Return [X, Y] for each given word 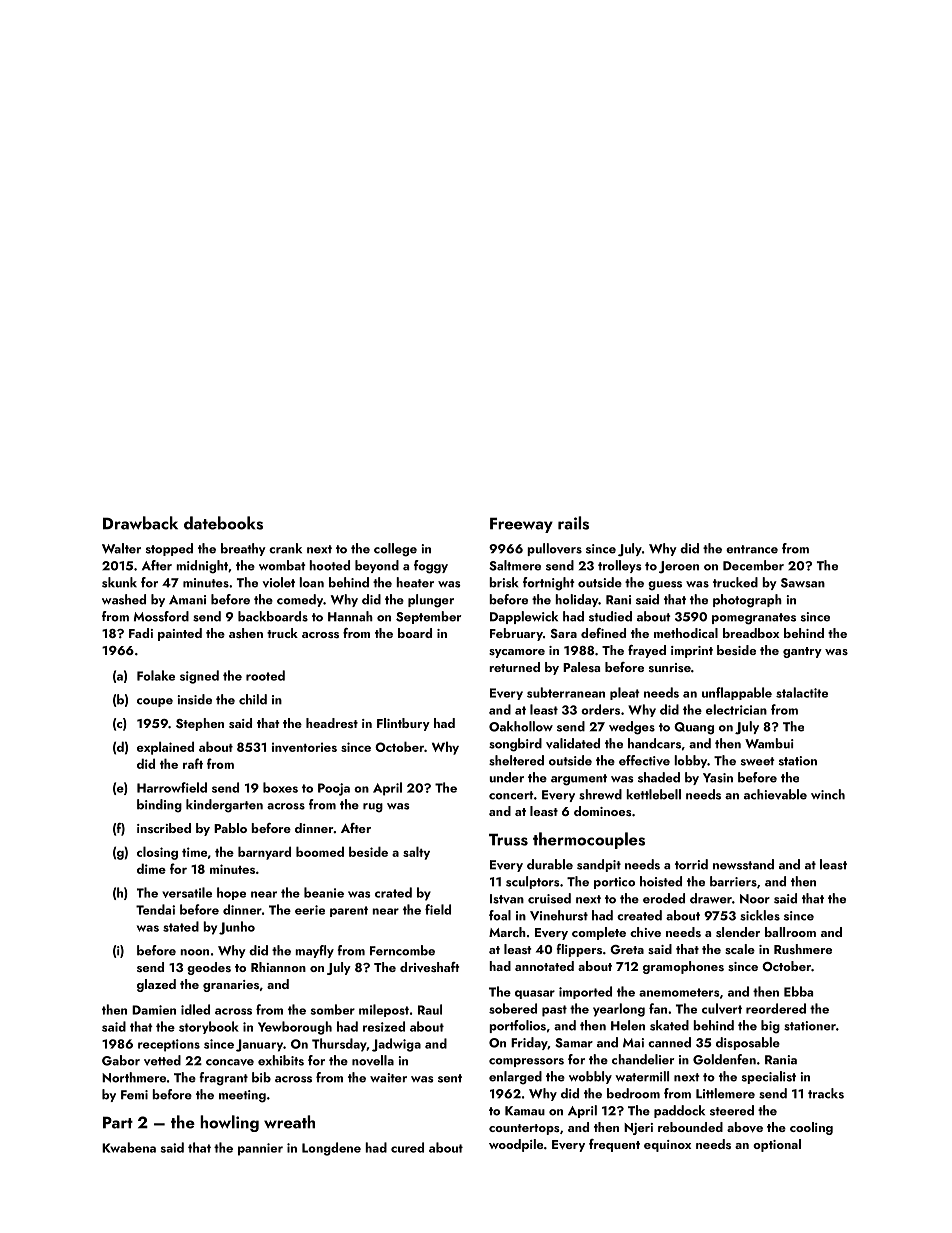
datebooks [223, 523]
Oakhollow [521, 726]
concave [230, 1062]
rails [573, 523]
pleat [625, 693]
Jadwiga [396, 1045]
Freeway [521, 525]
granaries [231, 986]
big [770, 1027]
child [253, 699]
